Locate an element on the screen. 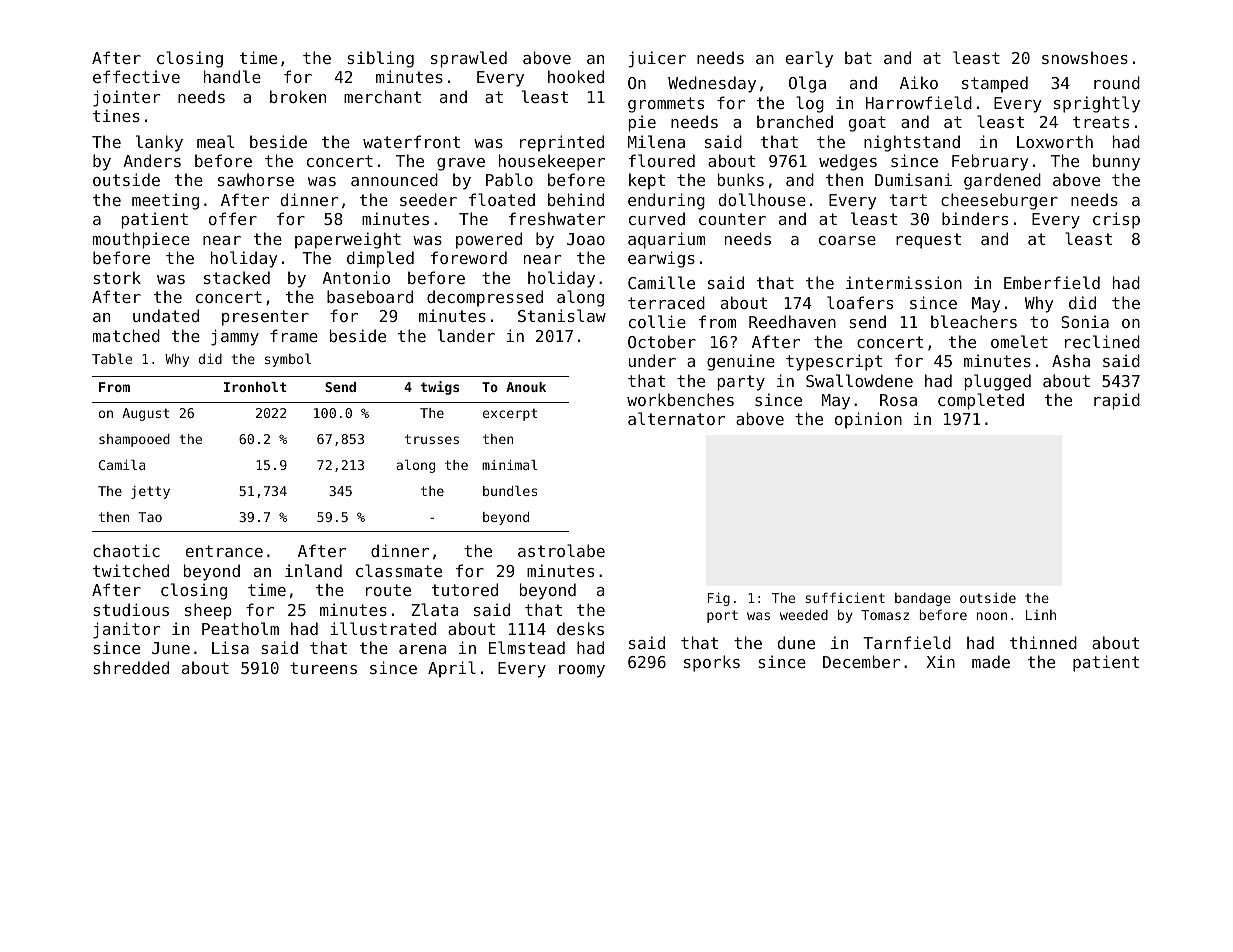  behind is located at coordinates (576, 199).
